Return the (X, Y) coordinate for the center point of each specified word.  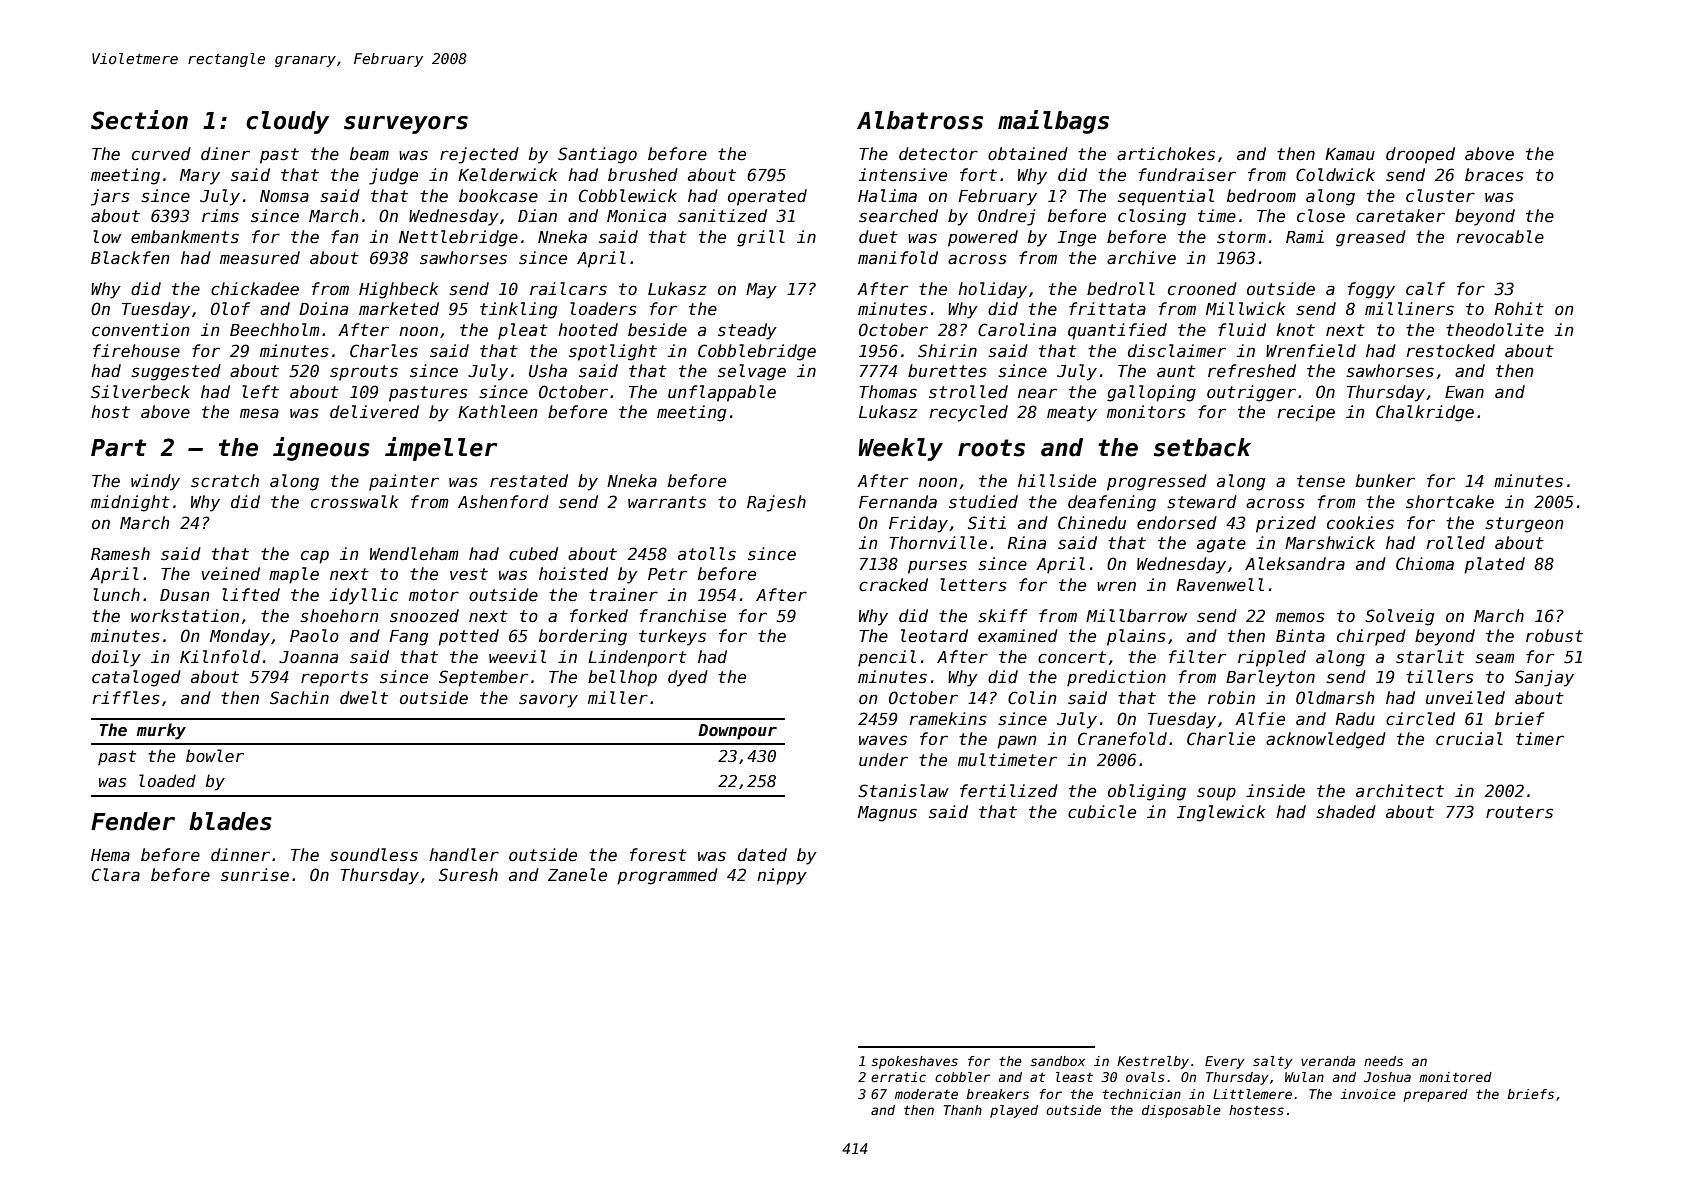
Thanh (963, 1110)
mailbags (1053, 122)
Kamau (1350, 154)
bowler (215, 755)
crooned (1202, 289)
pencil (887, 658)
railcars (568, 289)
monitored (1455, 1077)
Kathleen (497, 412)
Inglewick (1221, 813)
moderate (926, 1094)
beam (369, 154)
